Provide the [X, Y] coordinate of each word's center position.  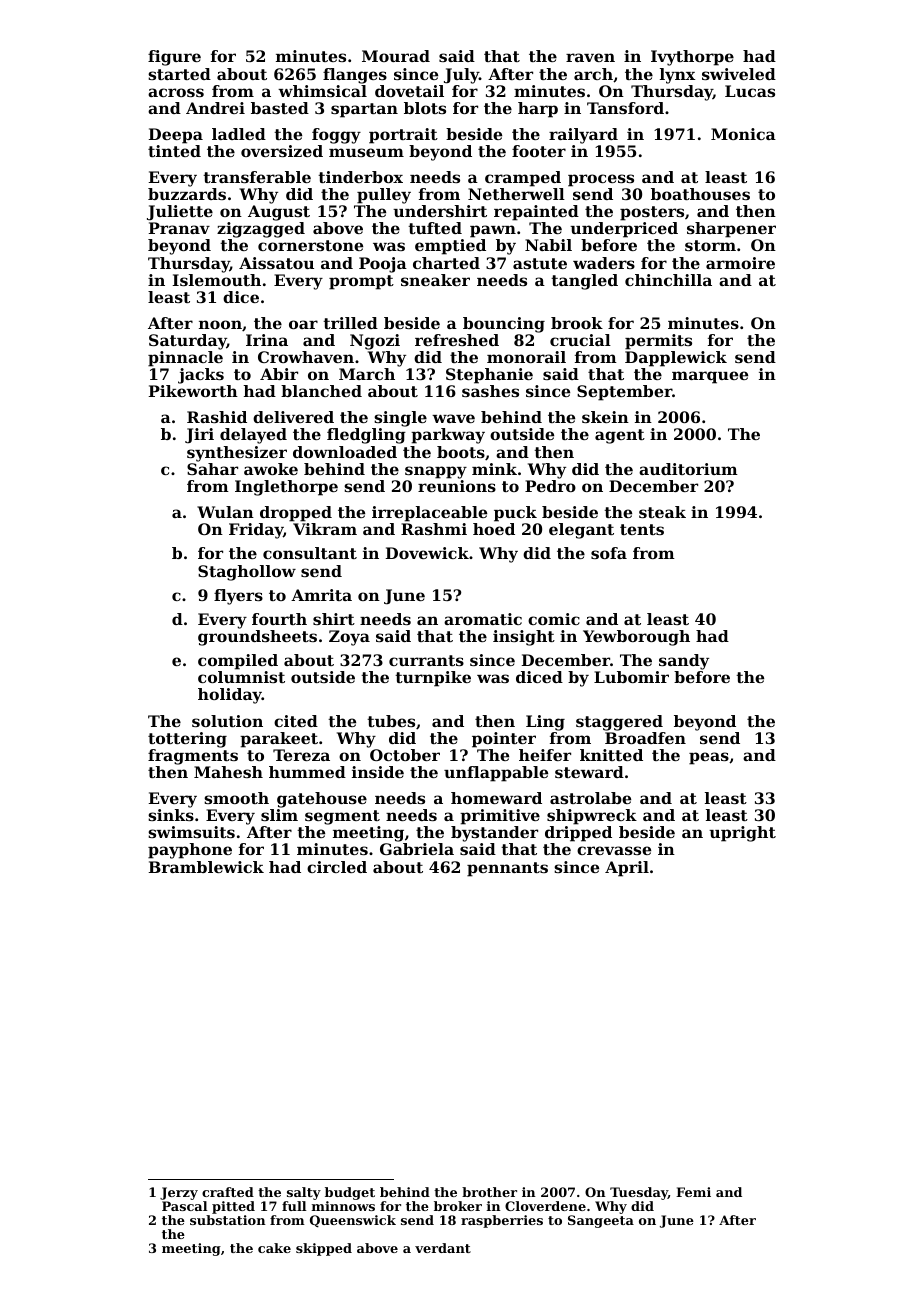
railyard [583, 136]
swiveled [739, 74]
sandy [684, 662]
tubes [391, 721]
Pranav [179, 228]
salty [304, 1193]
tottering [187, 740]
